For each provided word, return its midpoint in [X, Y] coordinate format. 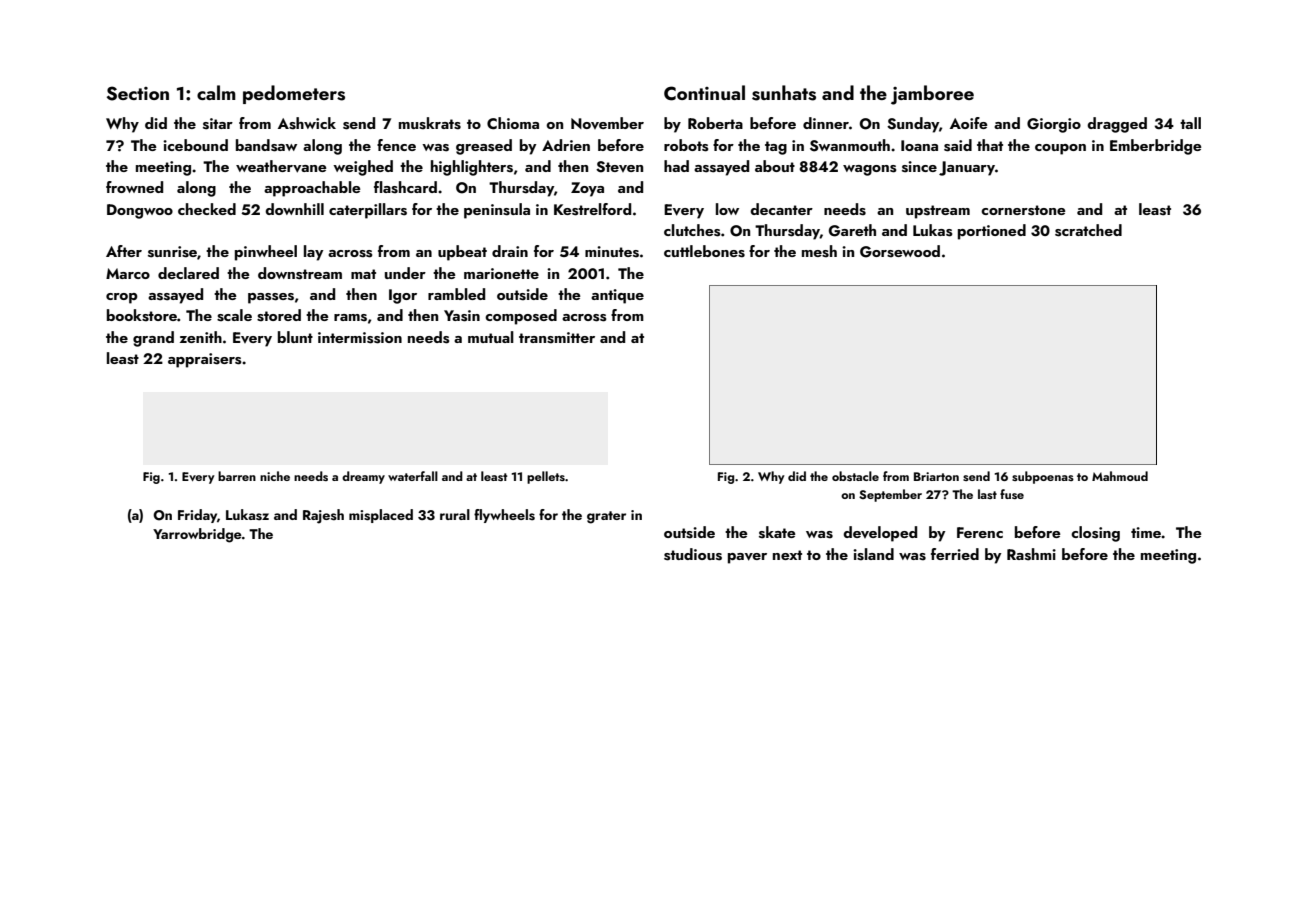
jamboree [932, 95]
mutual [491, 337]
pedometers [294, 94]
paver [747, 558]
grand [153, 339]
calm [216, 92]
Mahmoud [1120, 476]
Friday [197, 516]
